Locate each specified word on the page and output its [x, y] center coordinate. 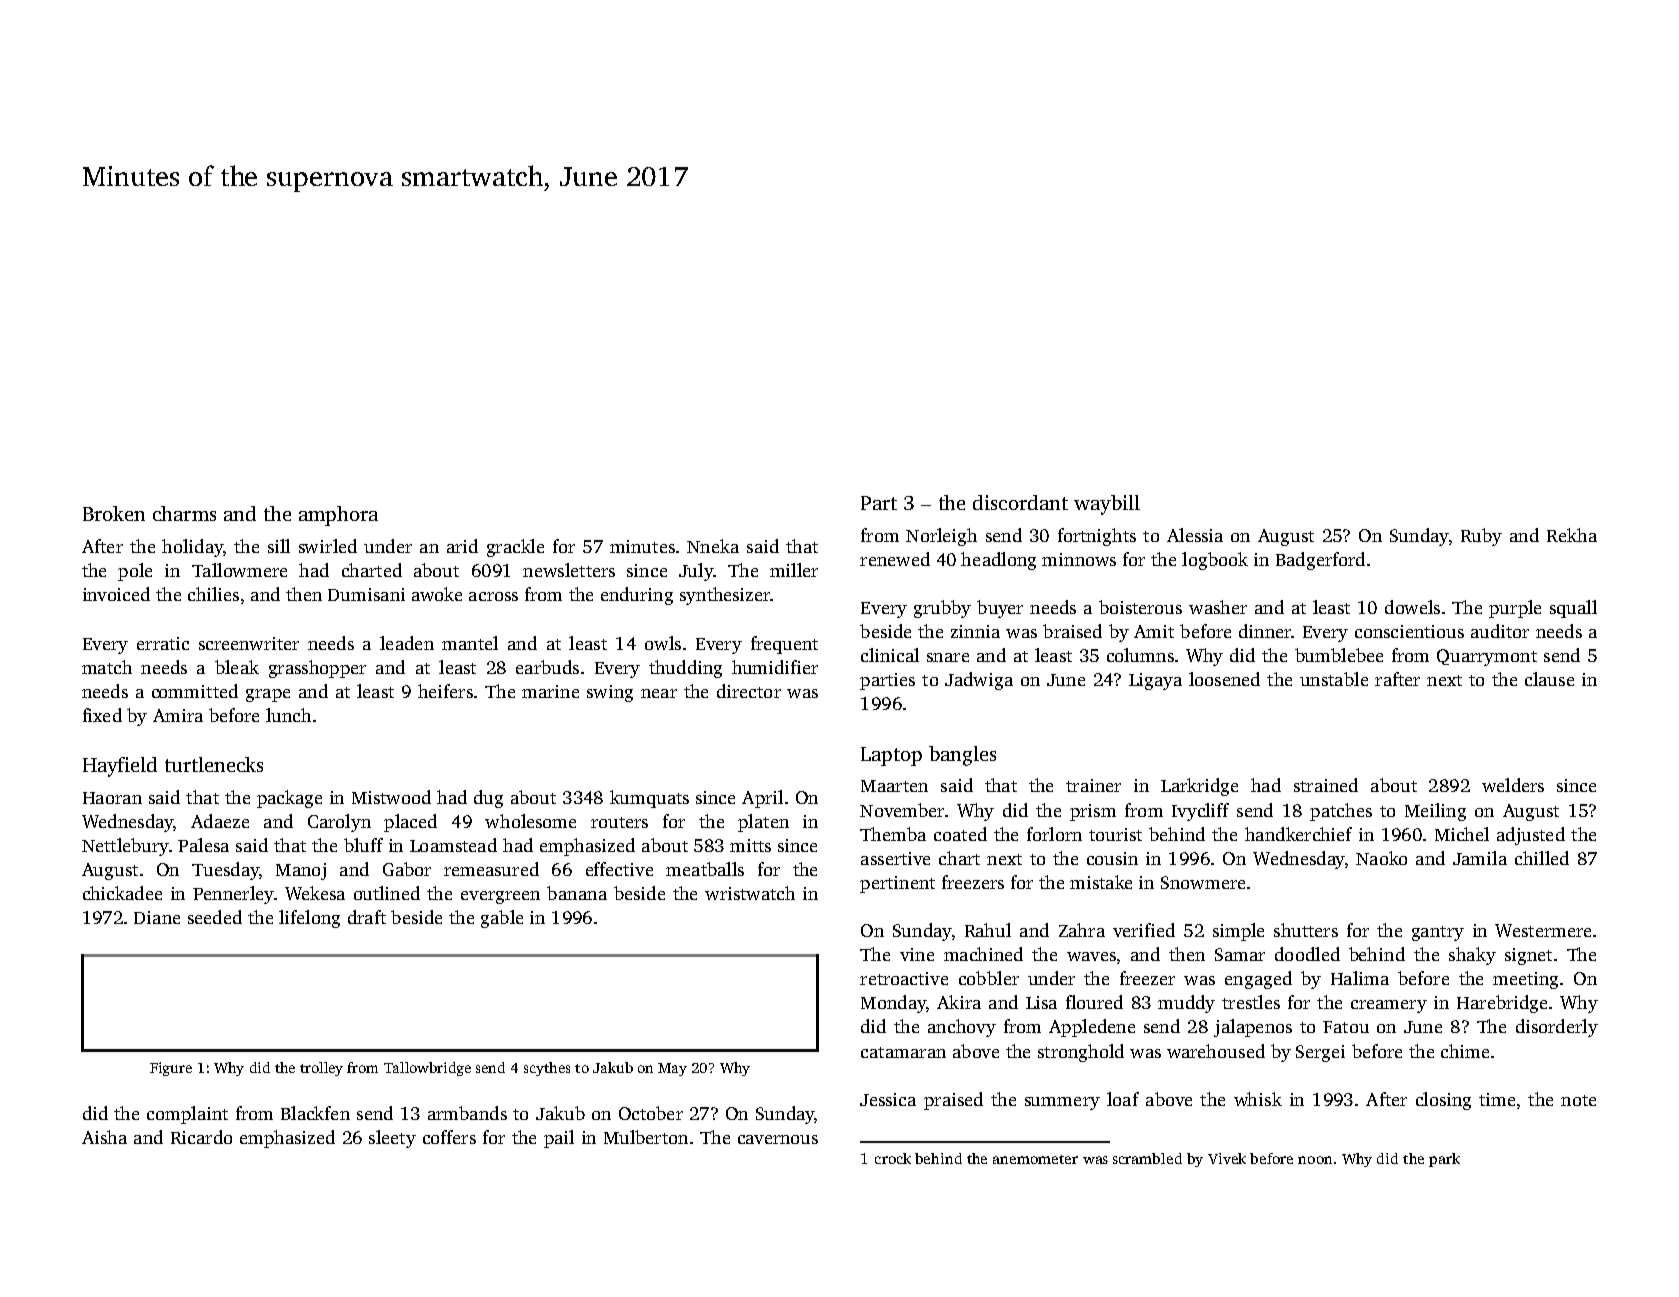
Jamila [1480, 858]
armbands [467, 1113]
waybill [1107, 505]
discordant [1020, 502]
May [672, 1069]
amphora [338, 516]
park [1444, 1160]
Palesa [203, 845]
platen [763, 823]
